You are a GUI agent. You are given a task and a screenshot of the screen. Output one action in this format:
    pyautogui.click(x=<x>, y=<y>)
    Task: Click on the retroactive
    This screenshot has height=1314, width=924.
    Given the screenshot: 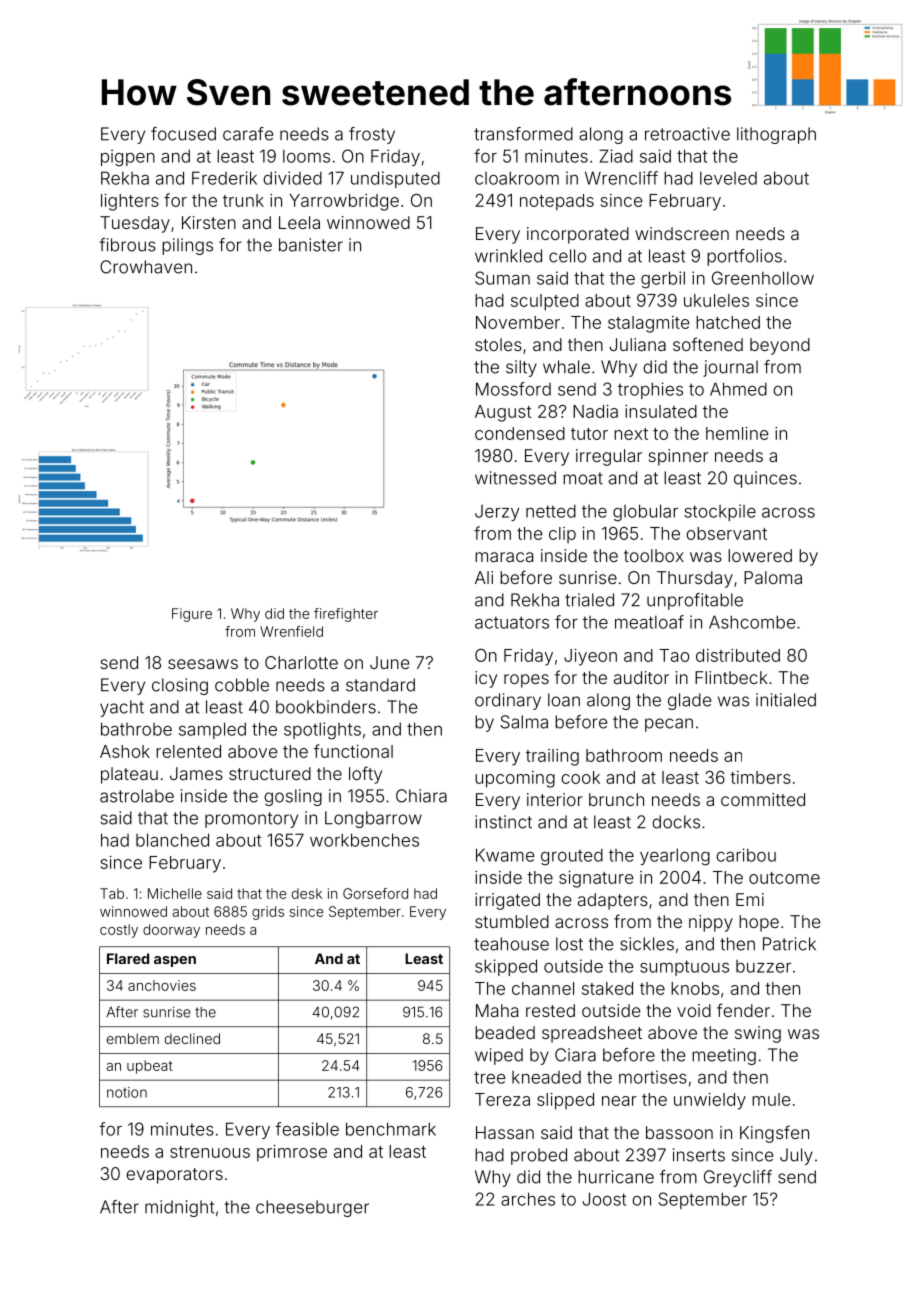 What is the action you would take?
    pyautogui.click(x=687, y=134)
